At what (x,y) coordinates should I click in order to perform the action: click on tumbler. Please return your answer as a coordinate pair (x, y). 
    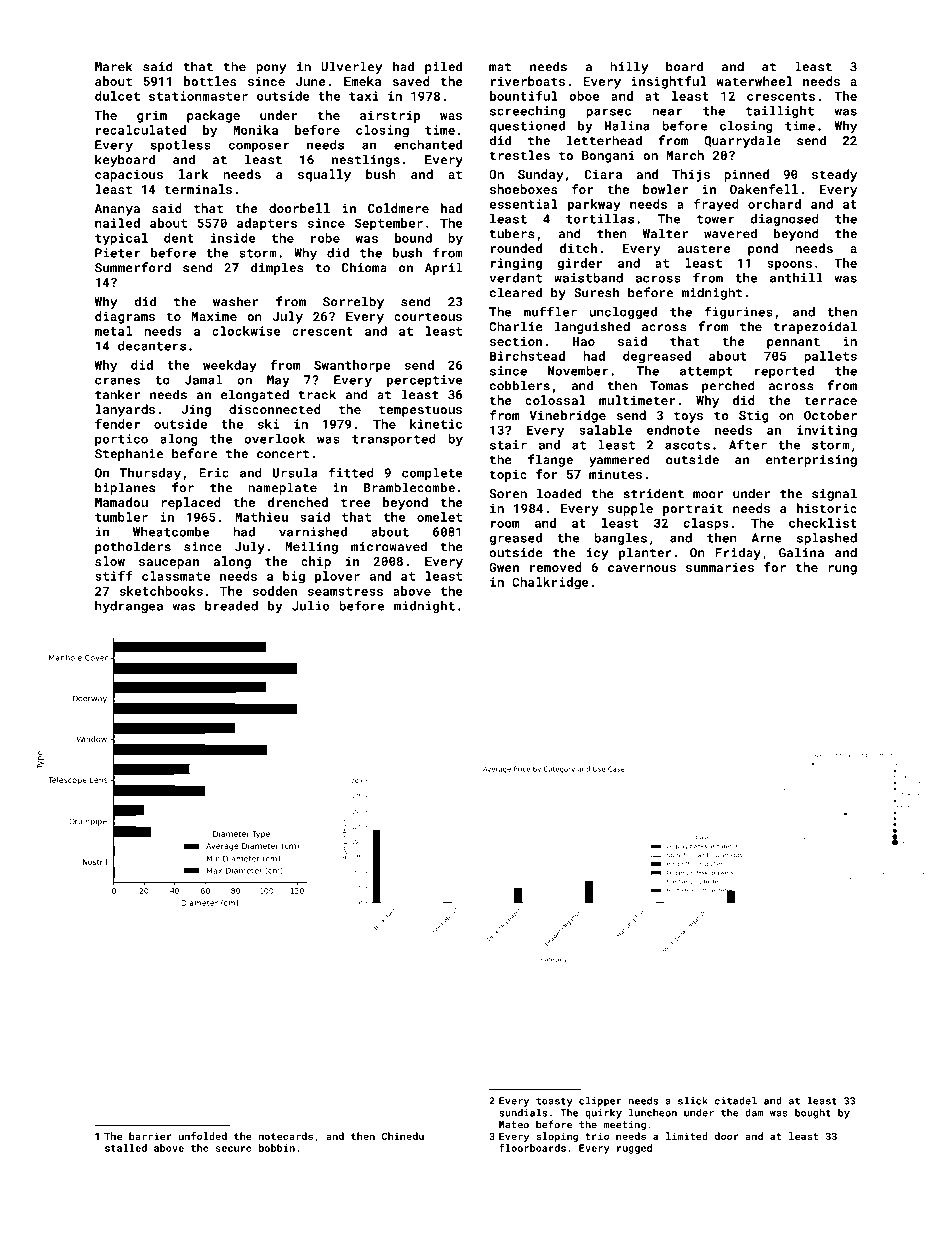
    Looking at the image, I should click on (121, 517).
